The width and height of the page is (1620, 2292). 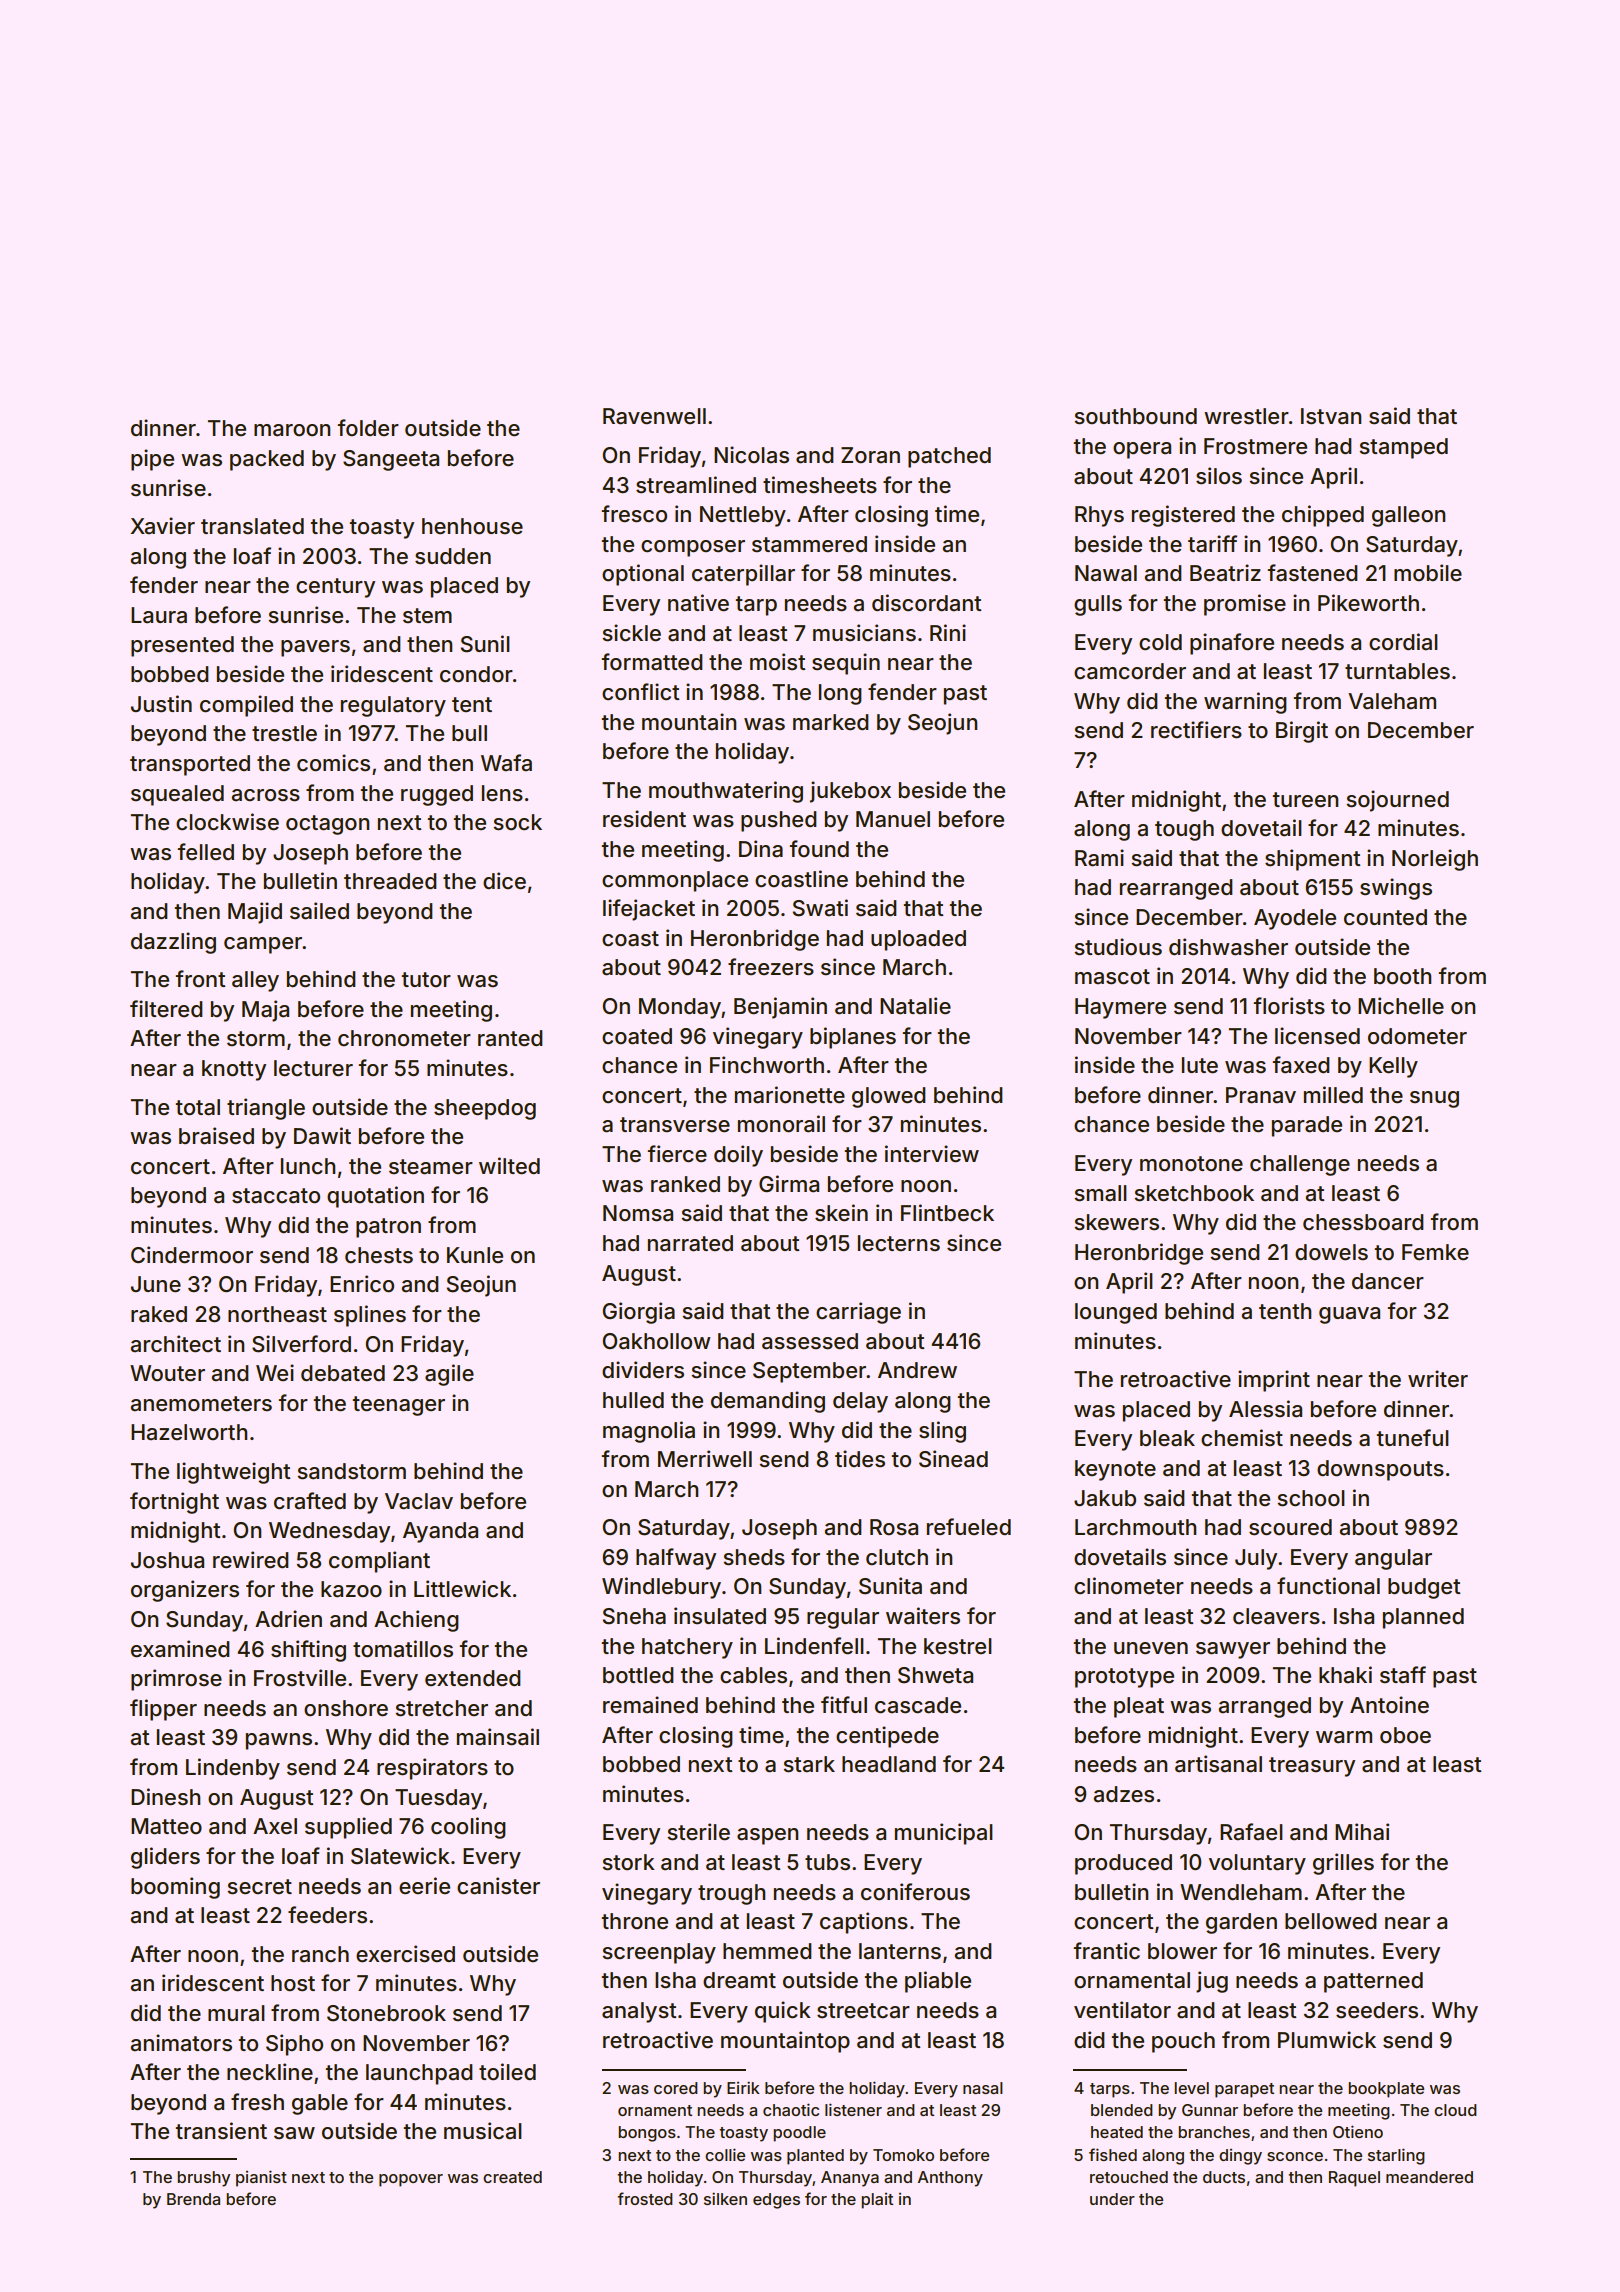 What do you see at coordinates (675, 1125) in the page?
I see `transverse` at bounding box center [675, 1125].
